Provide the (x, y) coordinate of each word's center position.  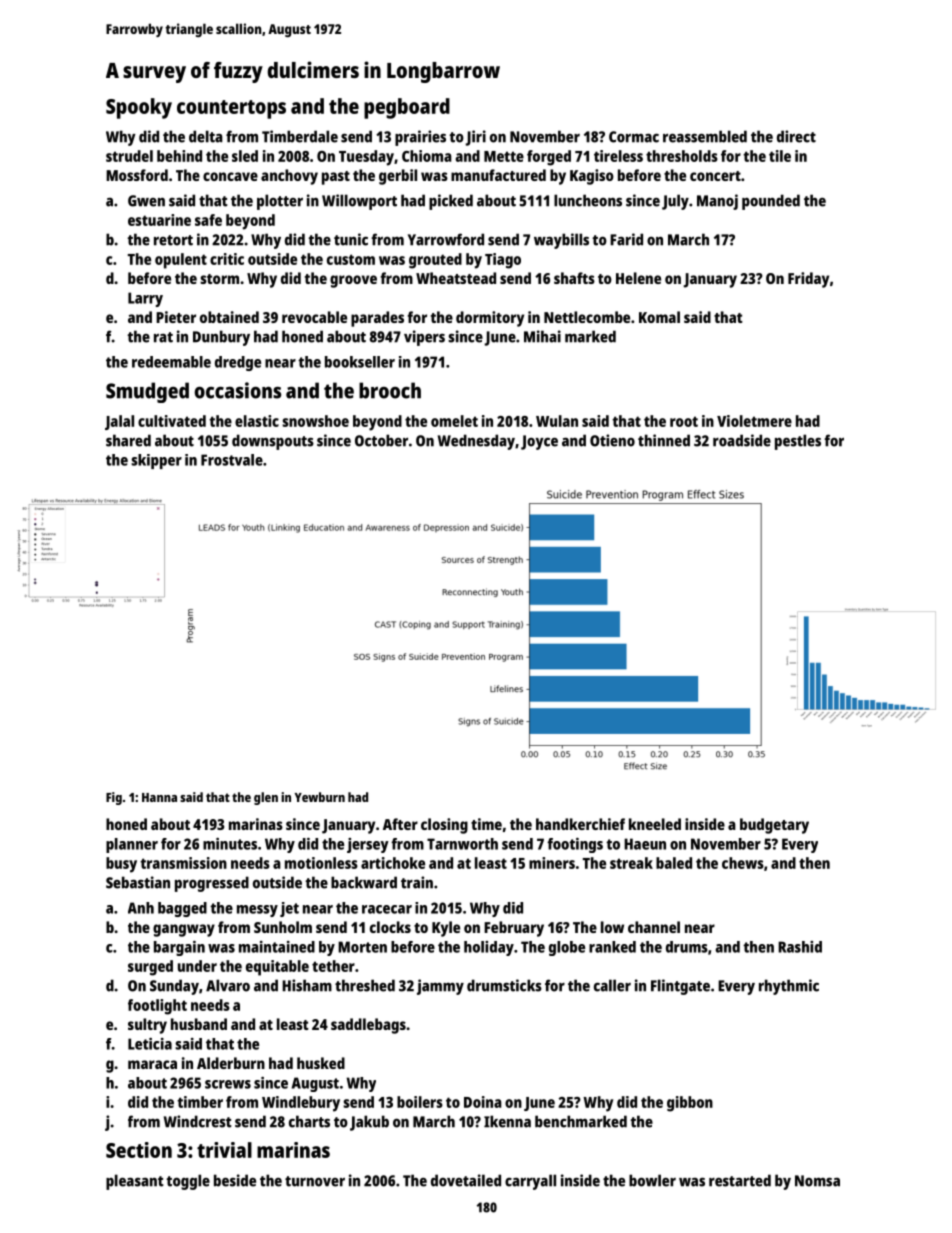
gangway (184, 930)
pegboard (407, 108)
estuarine (159, 220)
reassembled (705, 136)
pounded (771, 202)
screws (228, 1084)
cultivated (172, 421)
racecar (387, 909)
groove (353, 281)
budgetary (774, 826)
